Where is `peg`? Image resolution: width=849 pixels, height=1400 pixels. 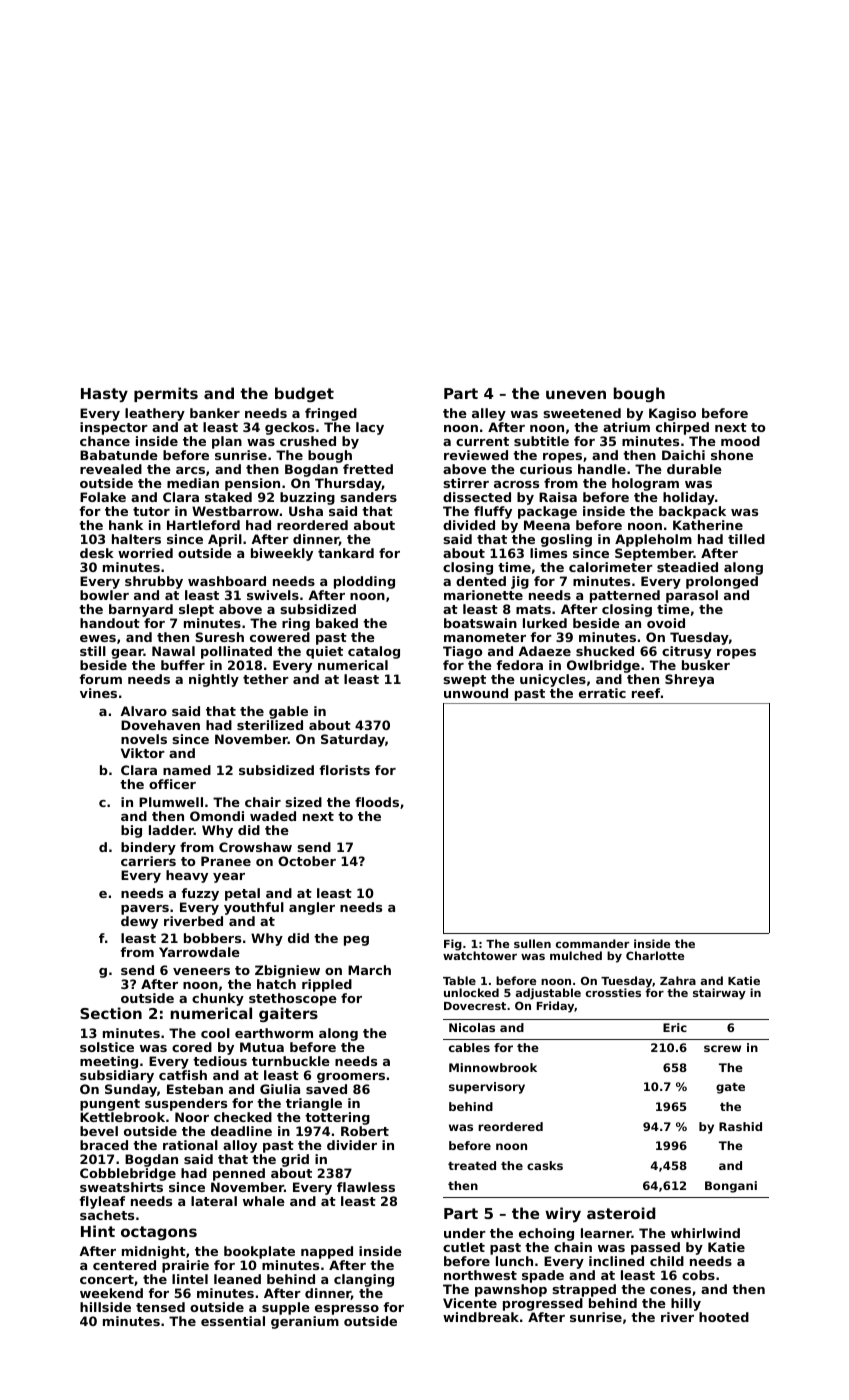
peg is located at coordinates (356, 941).
